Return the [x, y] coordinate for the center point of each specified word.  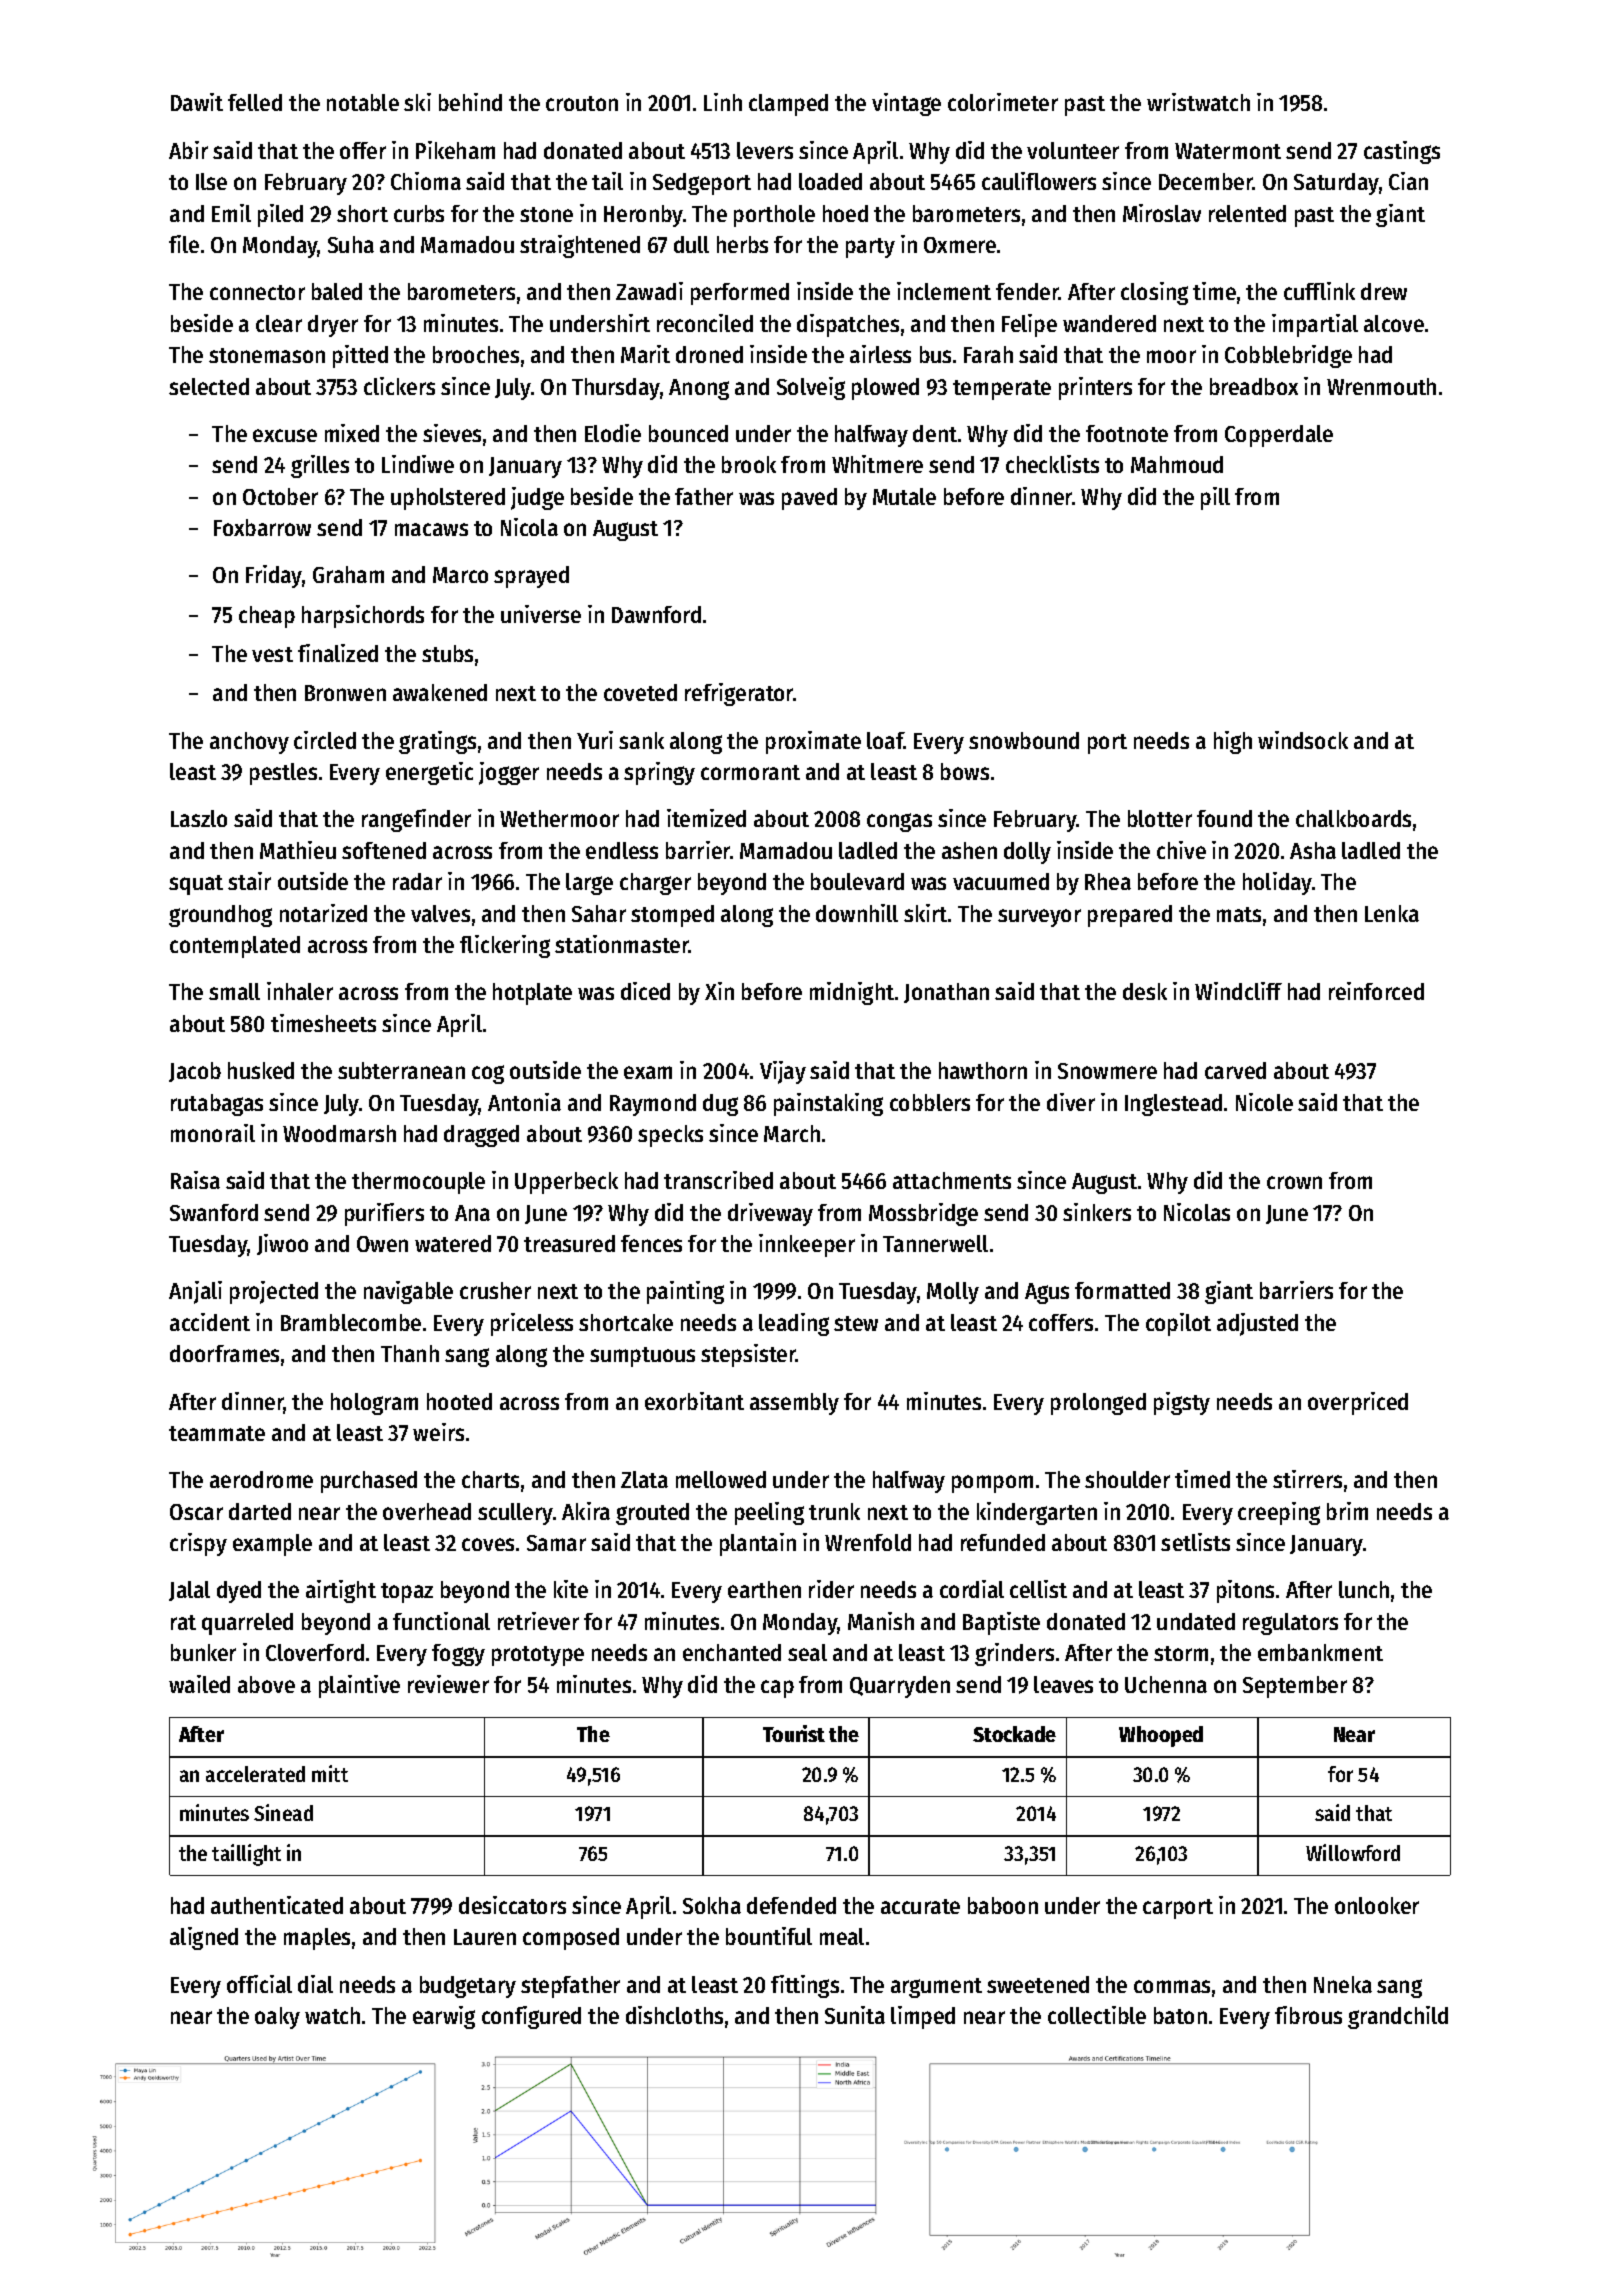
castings [1402, 152]
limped [923, 2017]
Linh [723, 102]
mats [1239, 914]
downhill [857, 913]
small [234, 991]
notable [363, 102]
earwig [444, 2017]
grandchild [1398, 2017]
